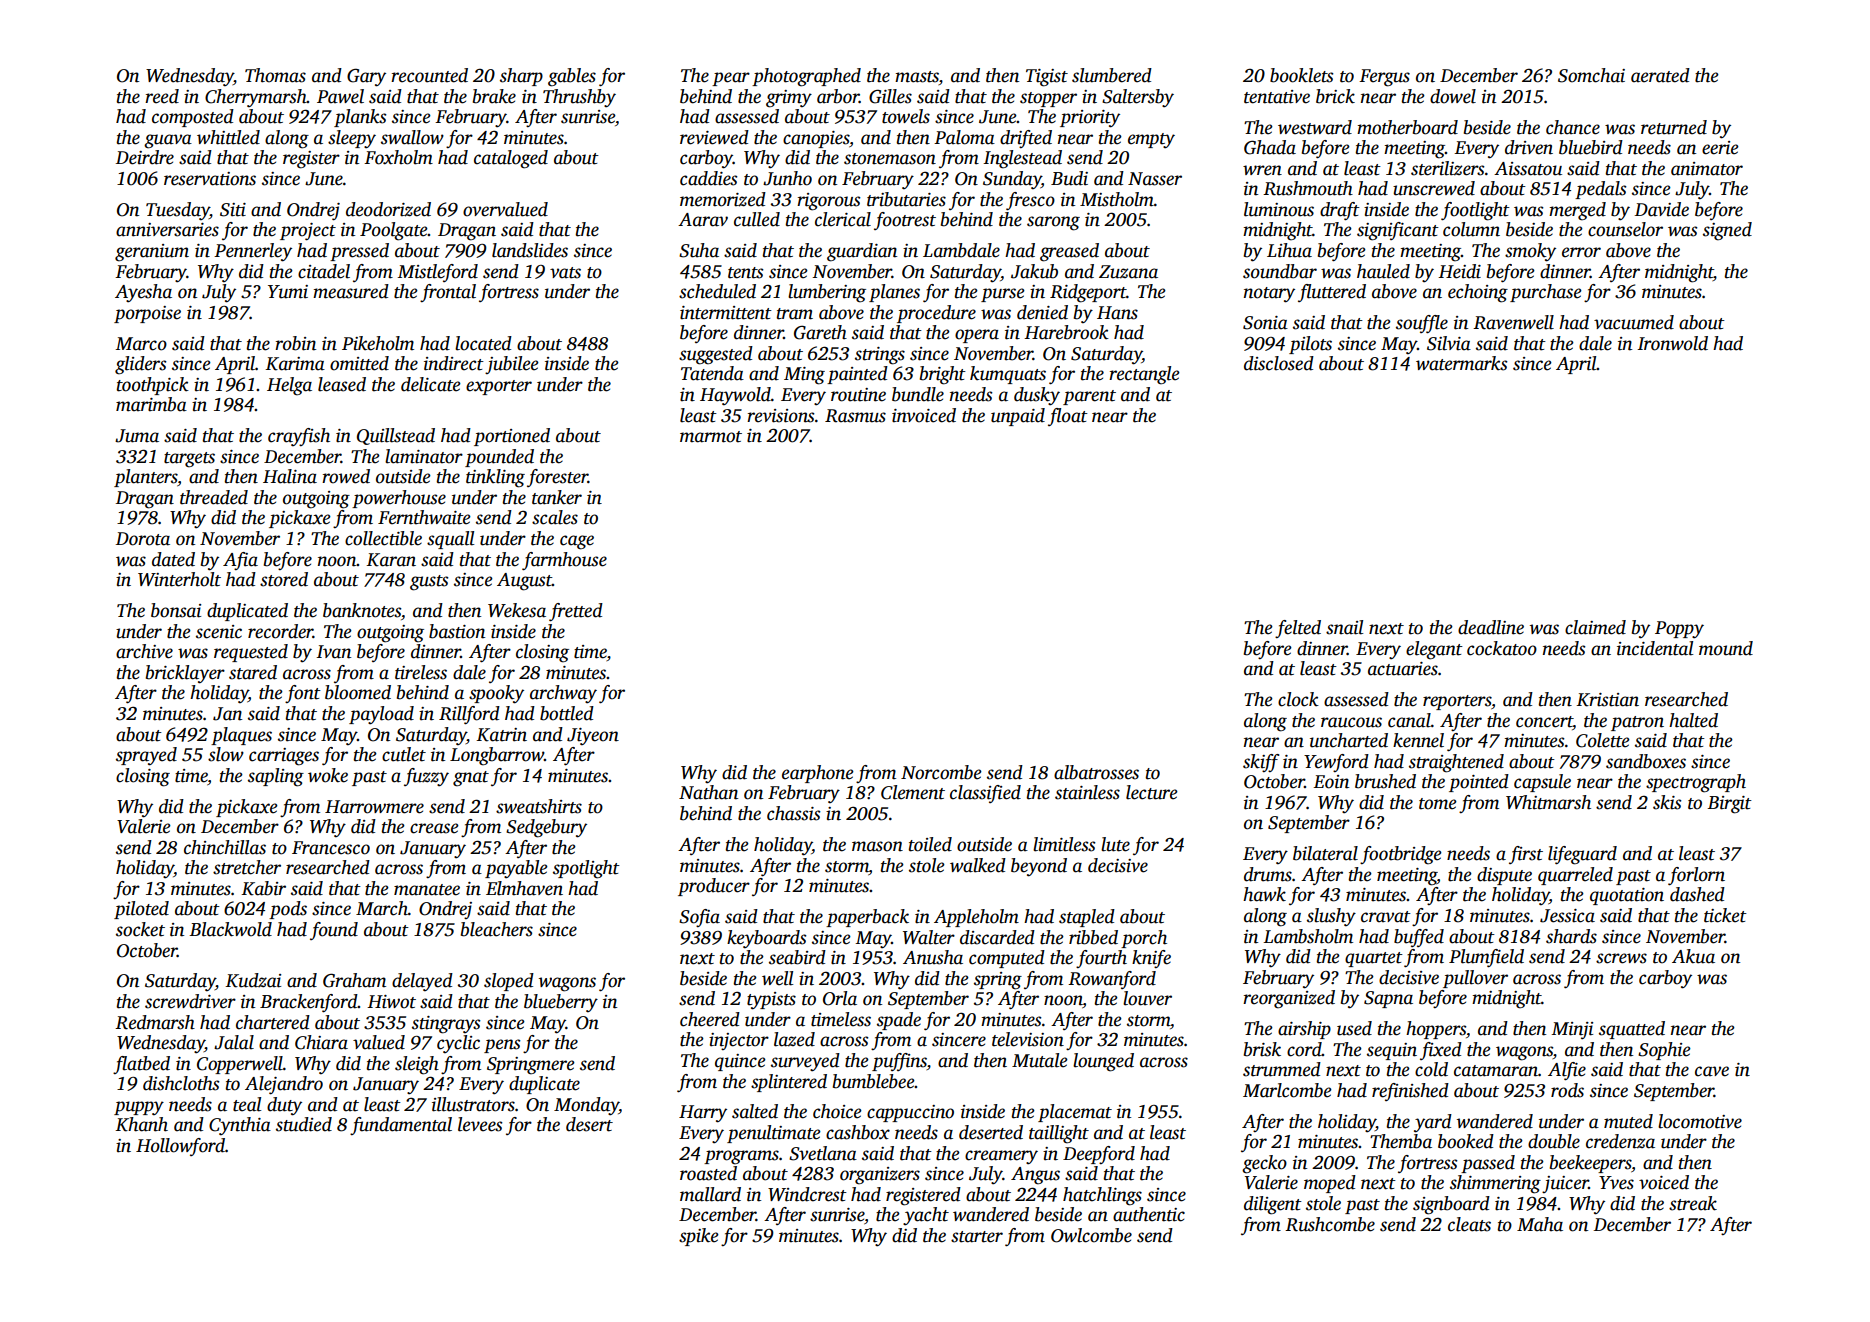 This screenshot has width=1870, height=1322. What do you see at coordinates (1679, 629) in the screenshot?
I see `Poppy` at bounding box center [1679, 629].
